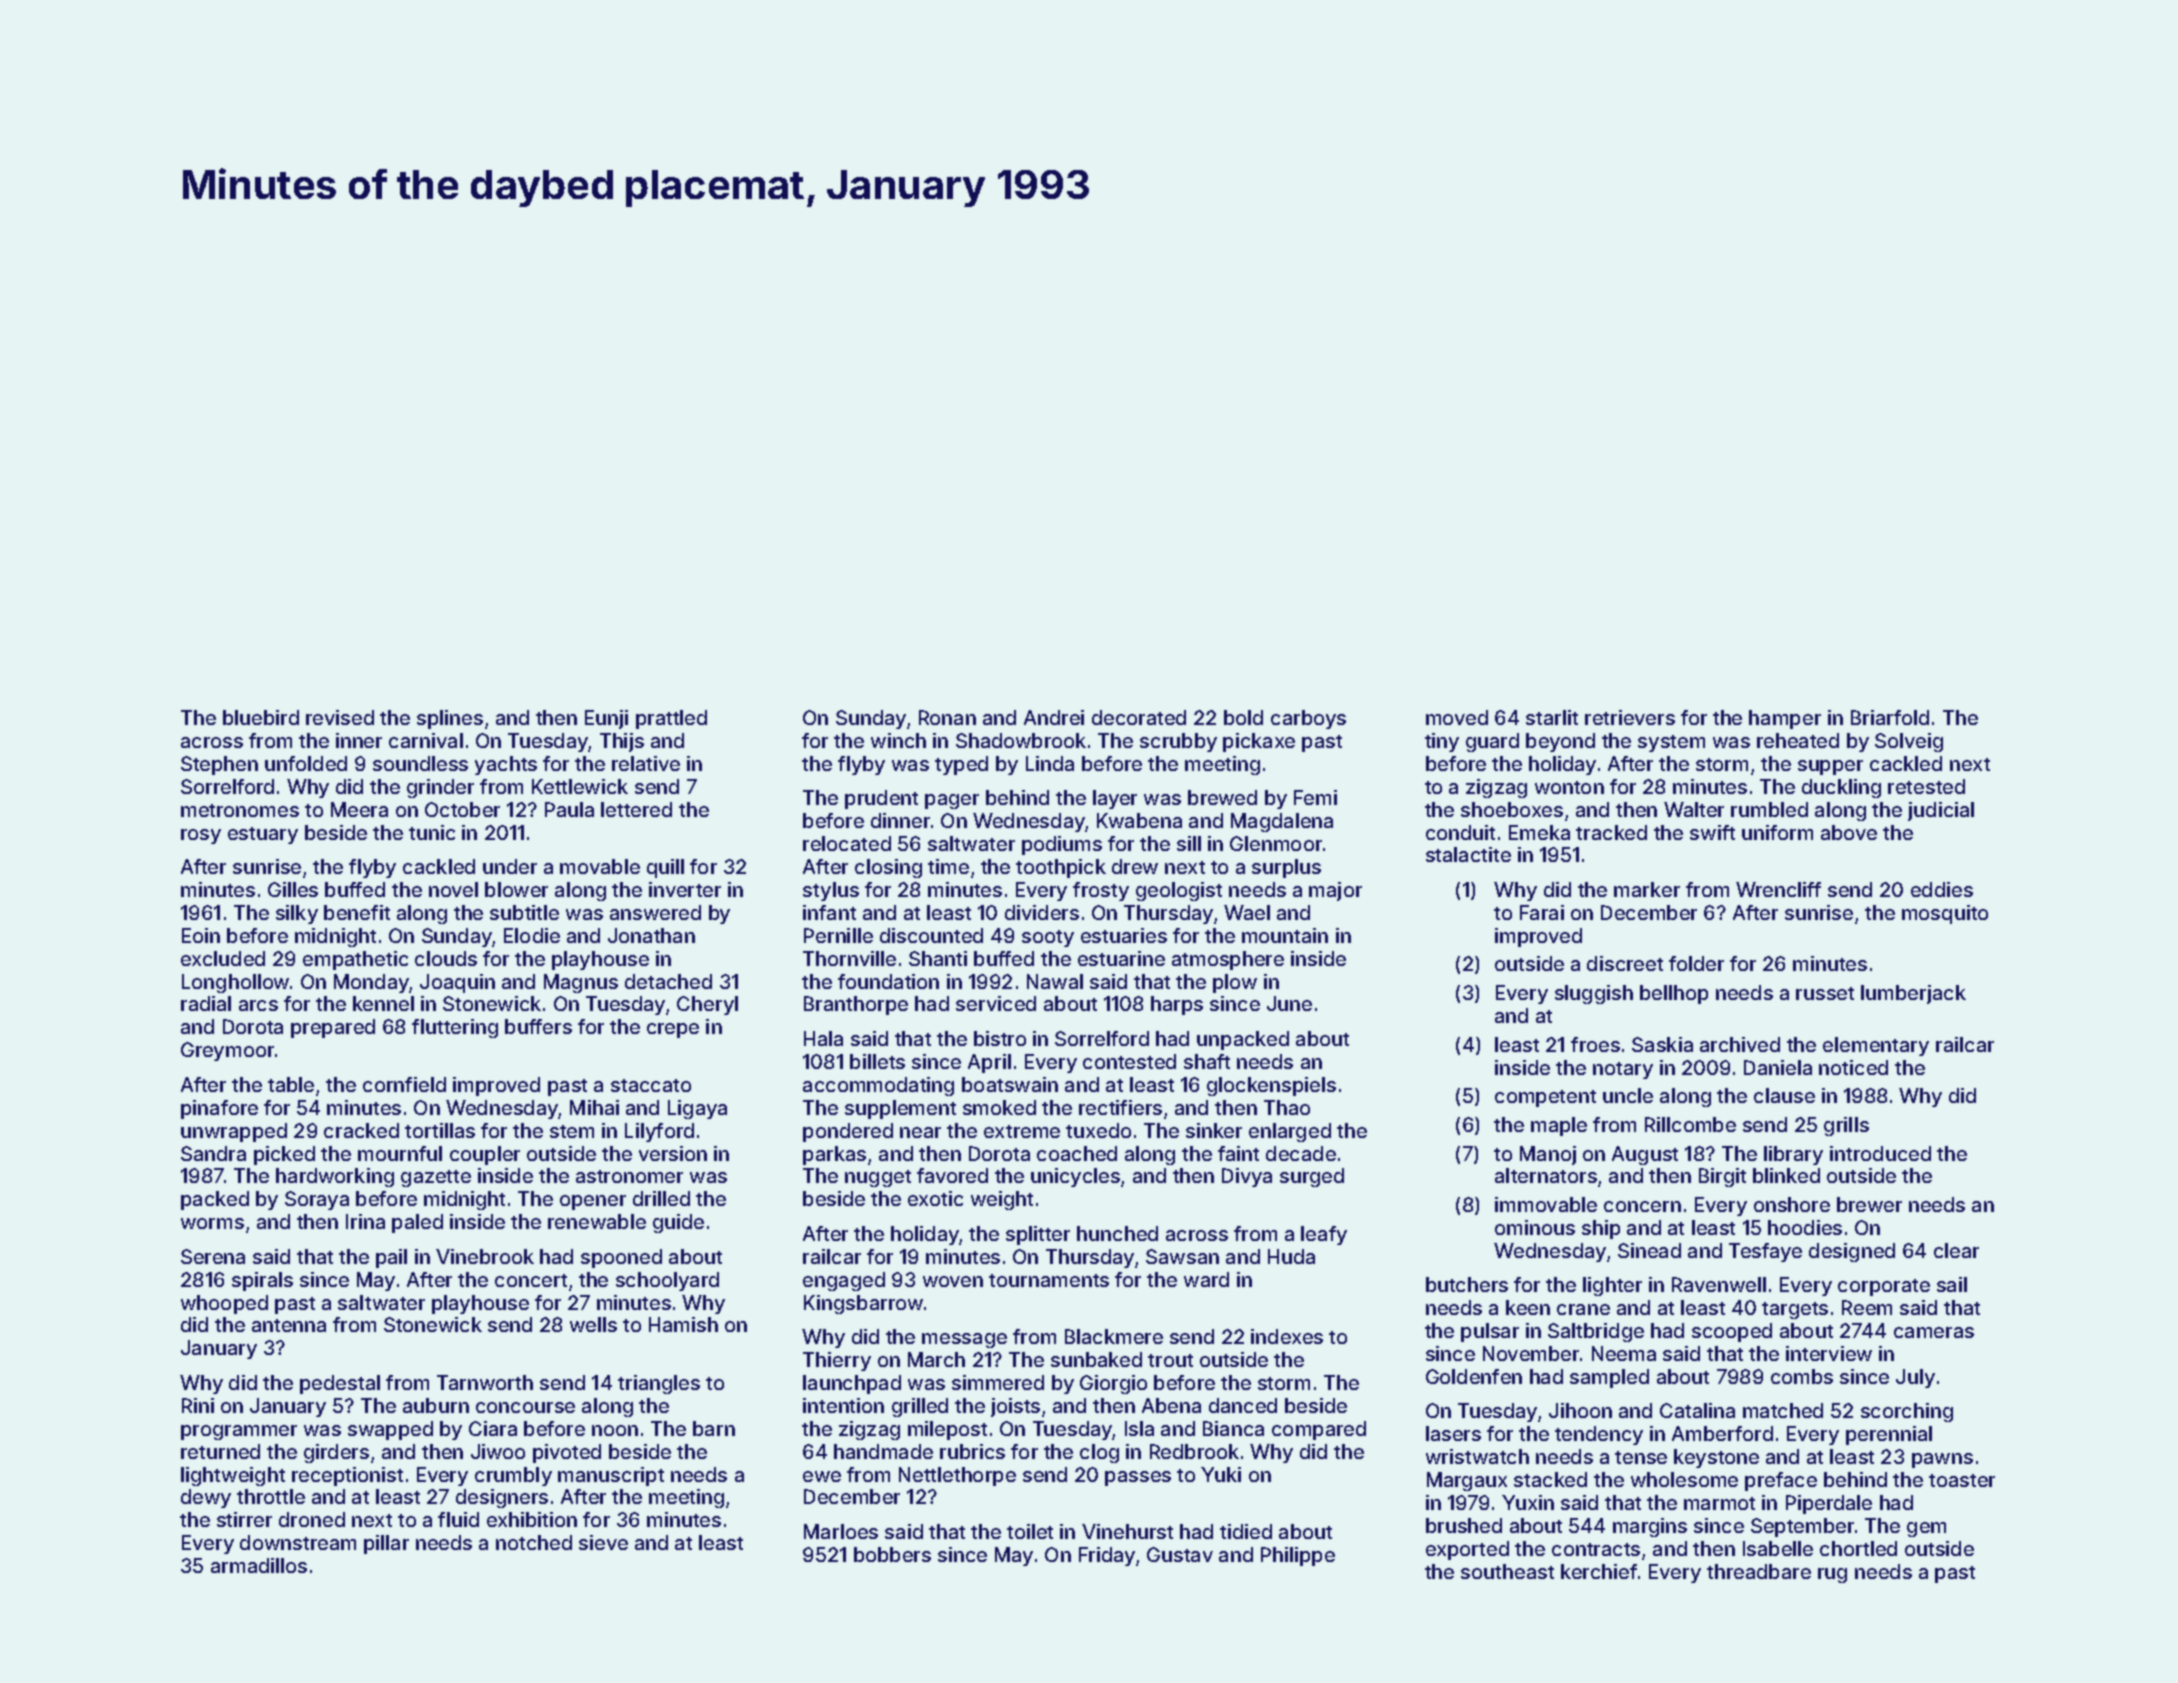 The width and height of the image is (2178, 1683). What do you see at coordinates (1075, 1177) in the image?
I see `unicycles` at bounding box center [1075, 1177].
